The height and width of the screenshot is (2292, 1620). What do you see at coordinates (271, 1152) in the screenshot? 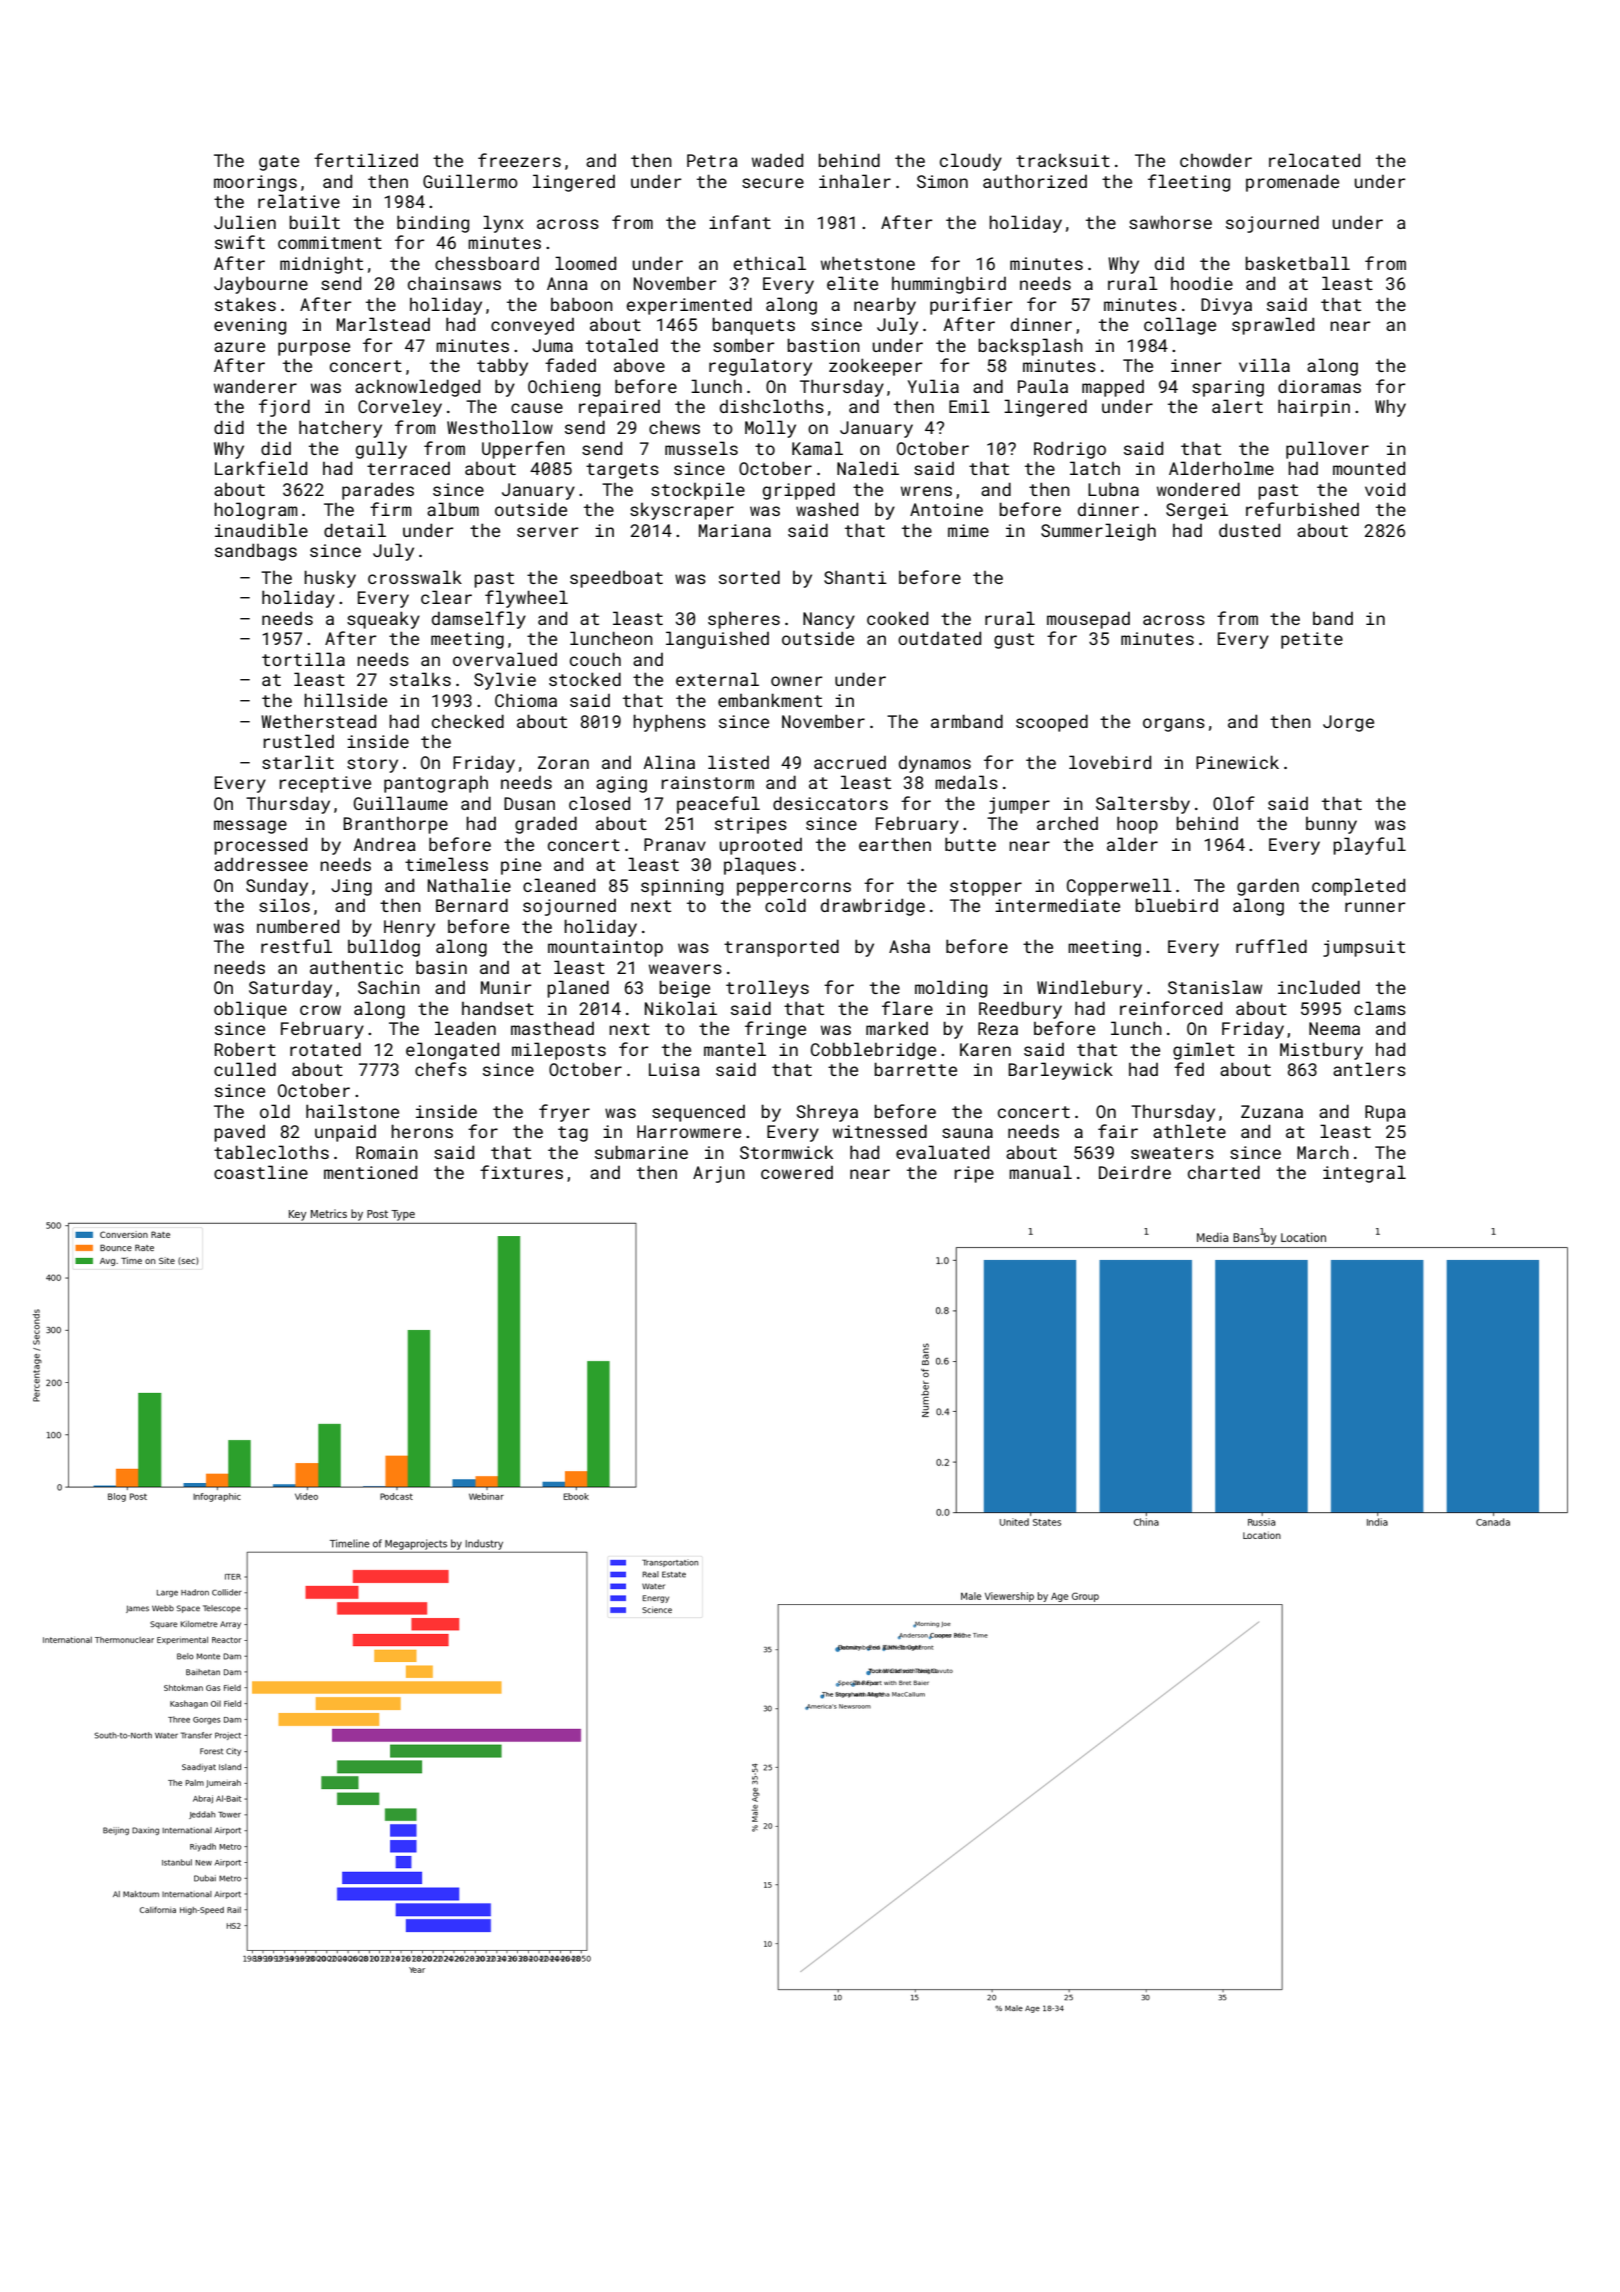
I see `tablecloths` at bounding box center [271, 1152].
